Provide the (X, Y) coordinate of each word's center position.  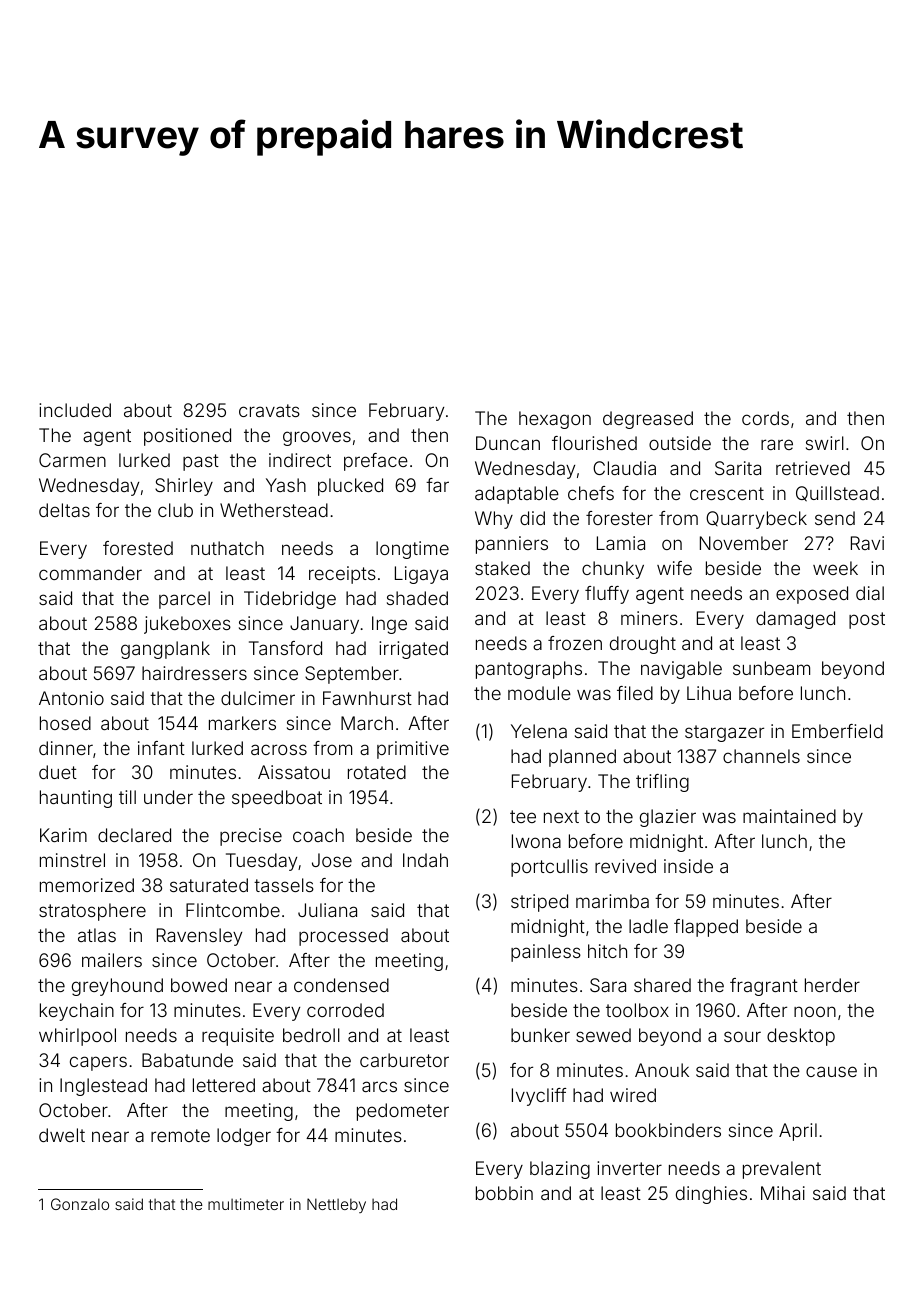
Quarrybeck (756, 520)
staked (502, 568)
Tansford (285, 648)
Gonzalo (80, 1204)
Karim (63, 835)
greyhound (117, 987)
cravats (269, 410)
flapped (706, 928)
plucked (350, 487)
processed (343, 937)
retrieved (813, 468)
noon (815, 1011)
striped (539, 903)
